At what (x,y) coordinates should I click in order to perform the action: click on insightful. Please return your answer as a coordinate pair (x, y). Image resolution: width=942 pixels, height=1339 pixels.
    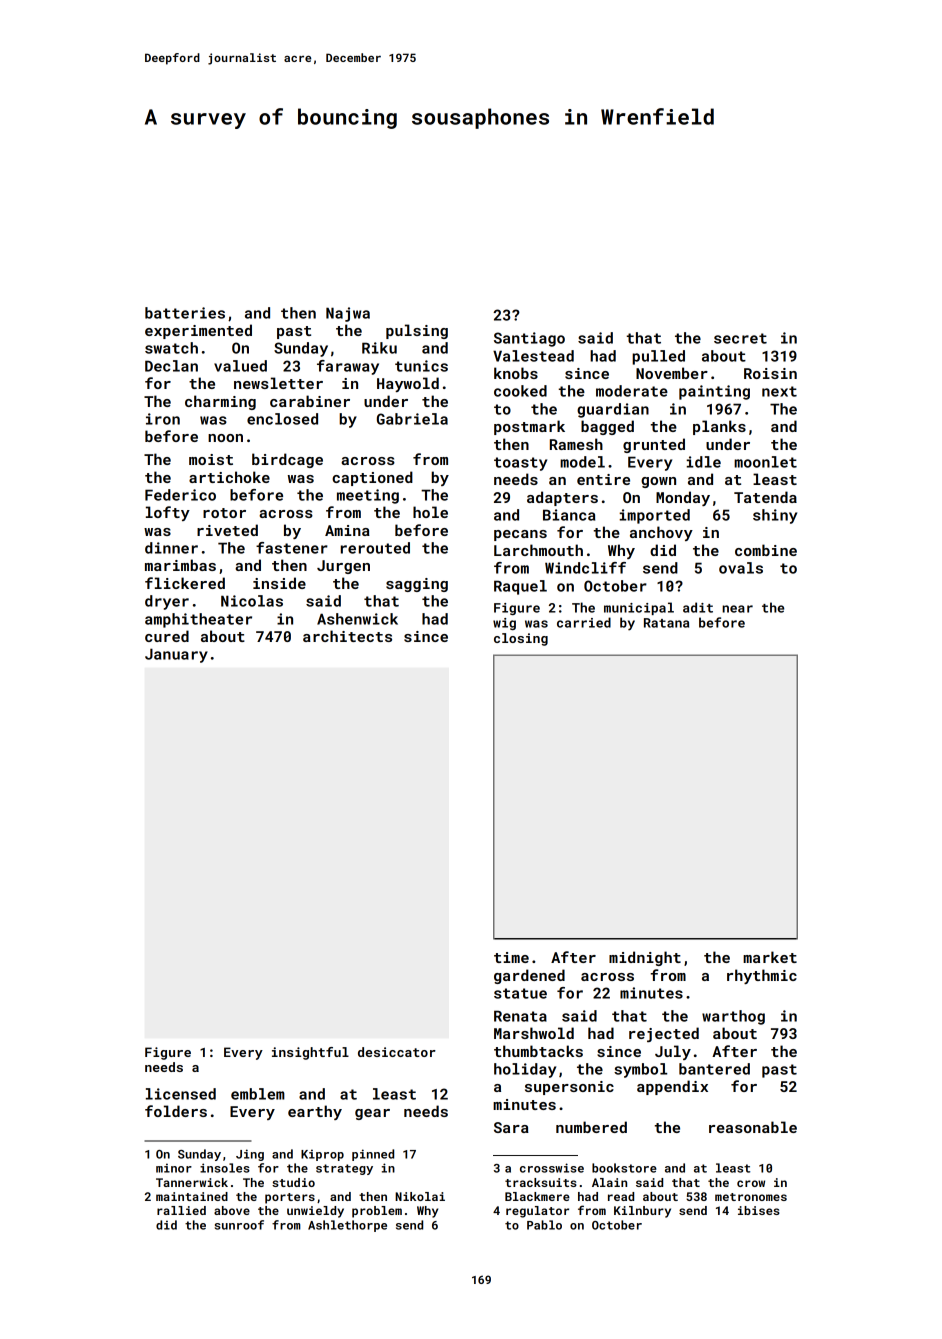
    Looking at the image, I should click on (310, 1053).
